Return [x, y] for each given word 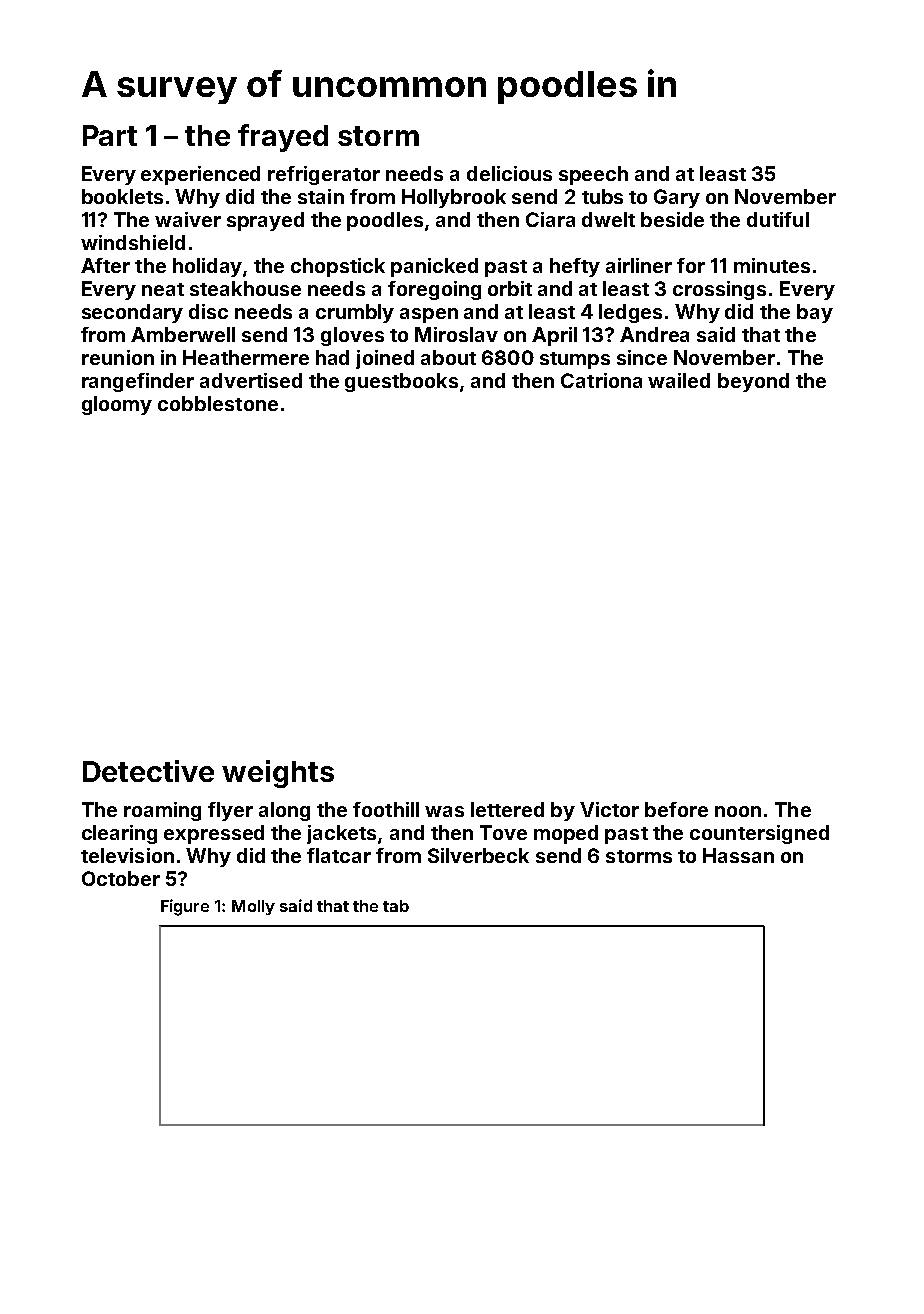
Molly [253, 907]
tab [396, 906]
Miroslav [456, 334]
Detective [148, 771]
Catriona [601, 380]
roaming [162, 811]
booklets [122, 196]
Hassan [738, 855]
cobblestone [218, 403]
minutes [772, 265]
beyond [753, 382]
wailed [679, 380]
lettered [507, 809]
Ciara [550, 219]
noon [738, 811]
